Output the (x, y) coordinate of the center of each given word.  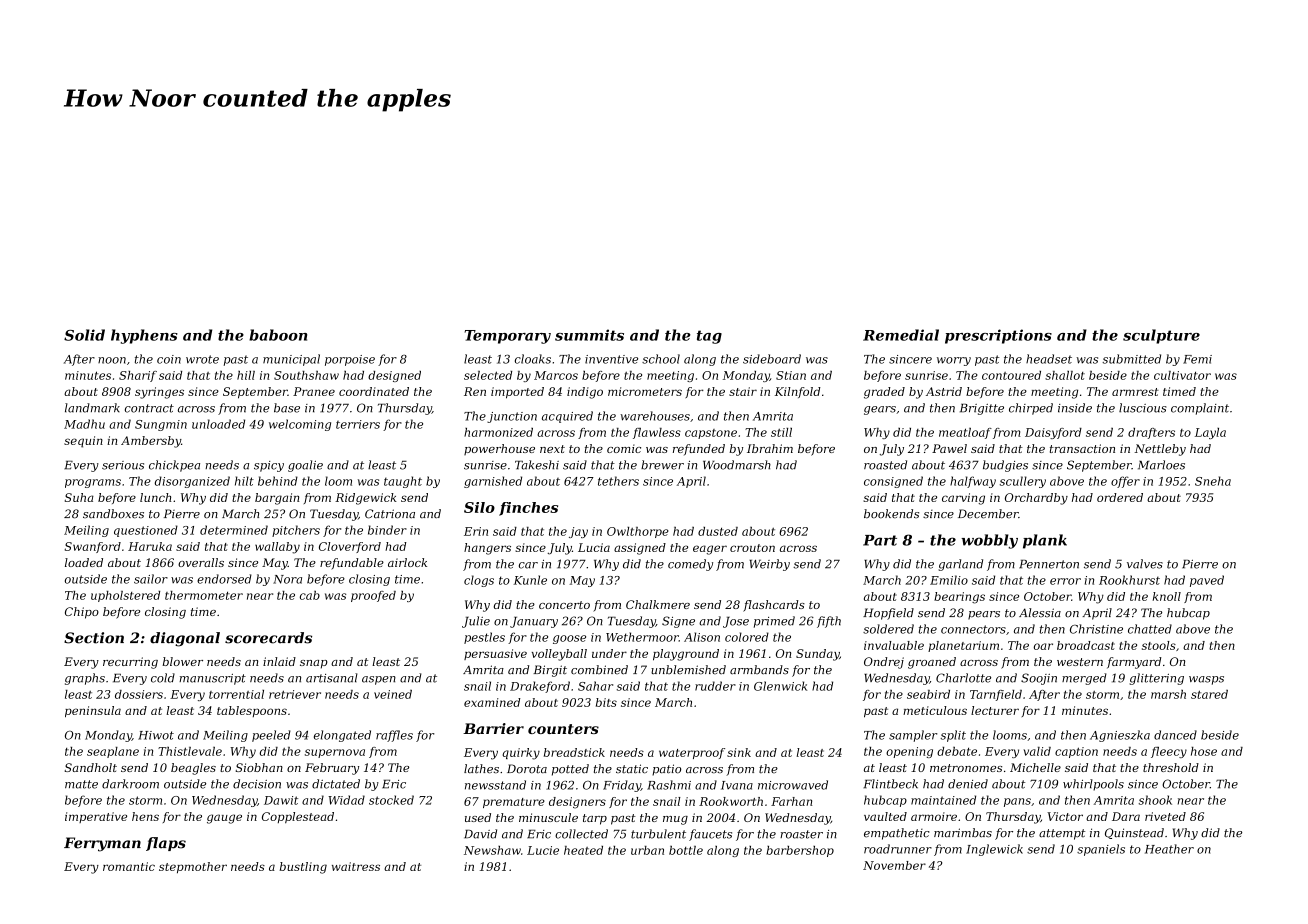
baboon (278, 335)
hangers (487, 549)
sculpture (1161, 336)
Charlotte (963, 678)
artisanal (332, 678)
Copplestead (298, 818)
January (534, 622)
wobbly (989, 541)
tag (709, 337)
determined (234, 530)
